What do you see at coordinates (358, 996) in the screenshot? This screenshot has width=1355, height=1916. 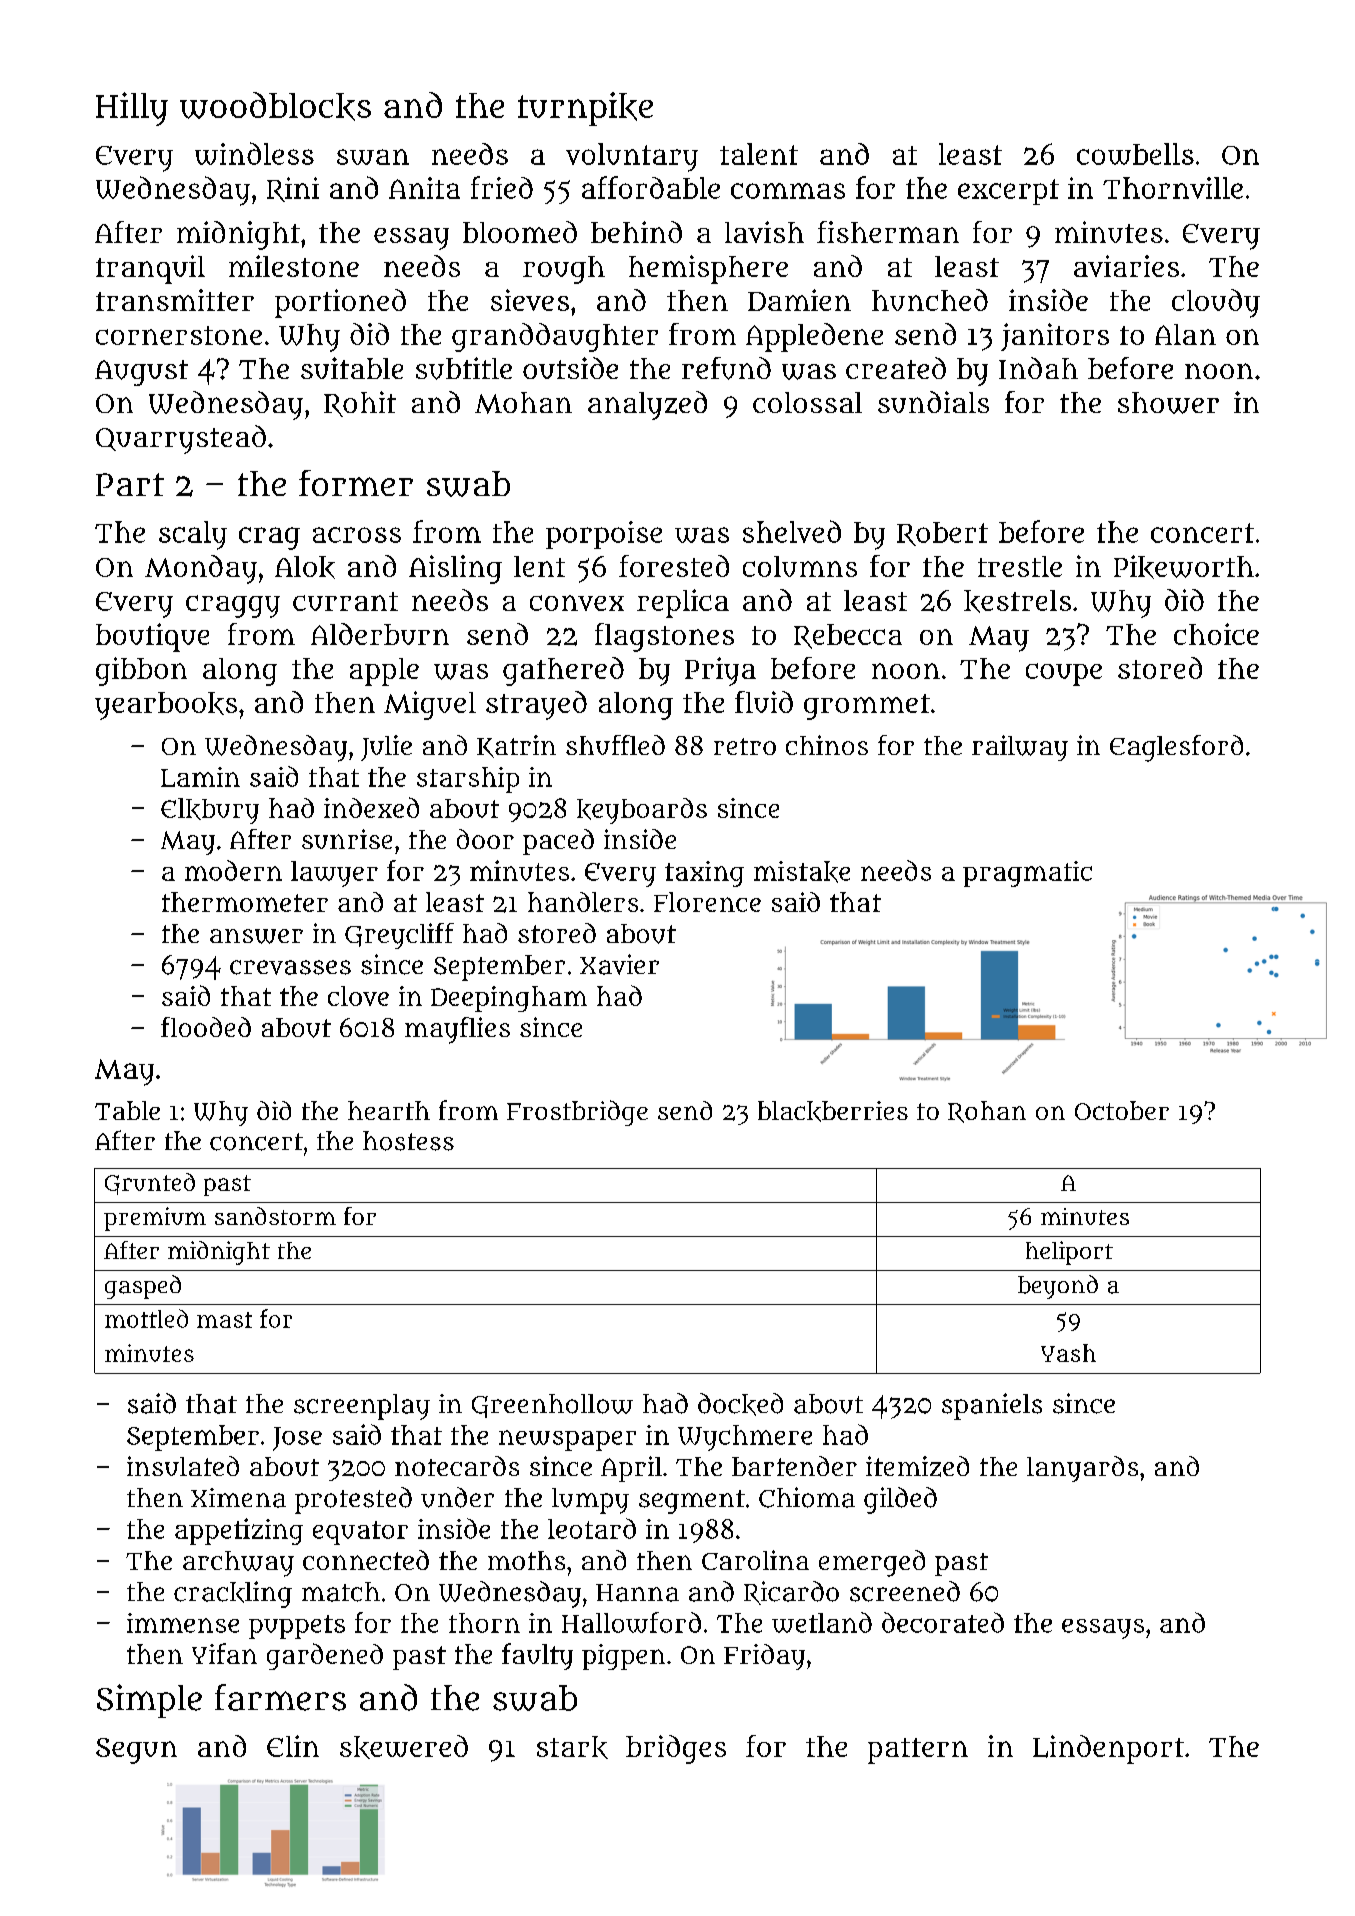 I see `clove` at bounding box center [358, 996].
